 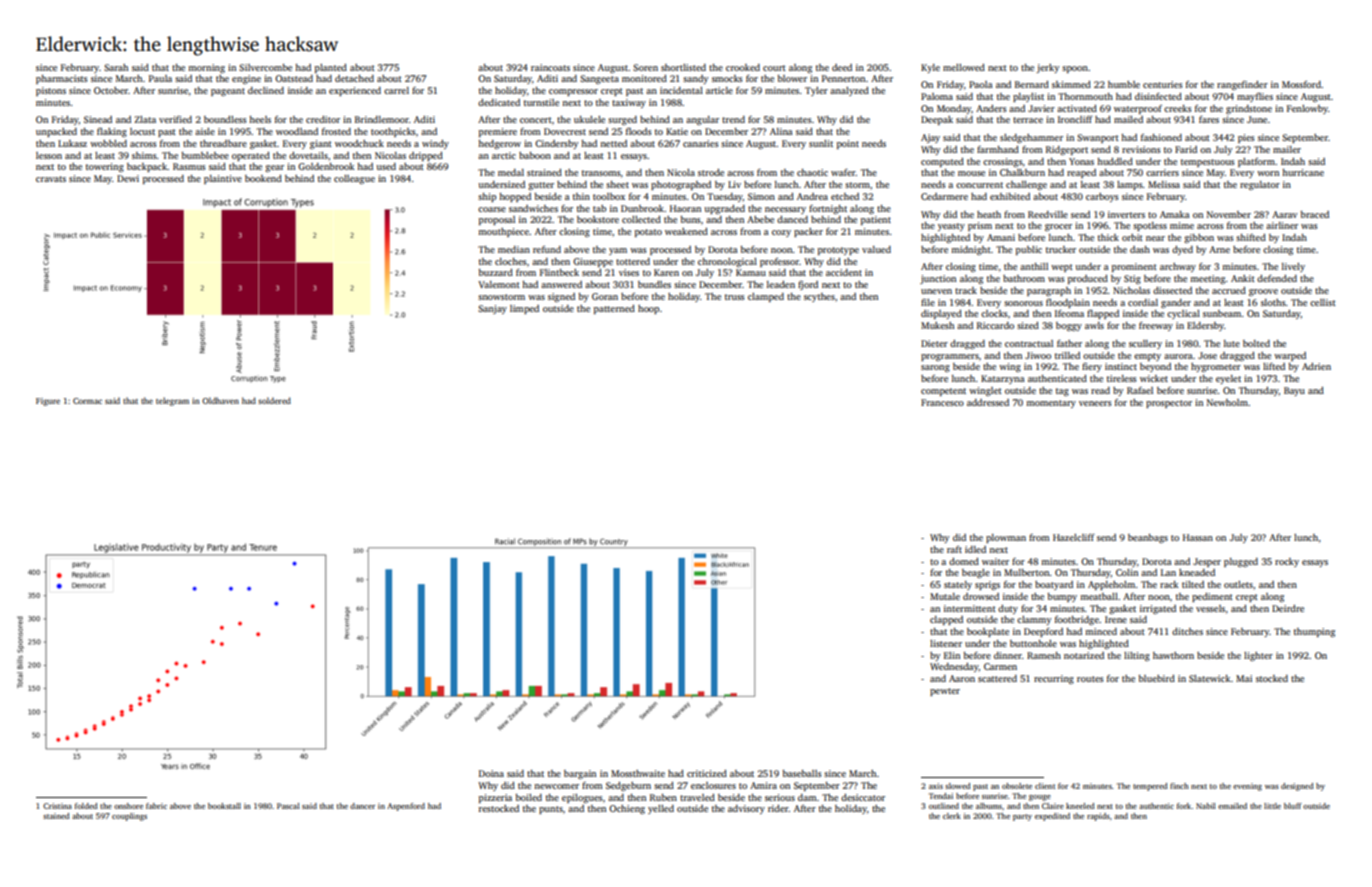 What do you see at coordinates (224, 806) in the image?
I see `bookstall` at bounding box center [224, 806].
